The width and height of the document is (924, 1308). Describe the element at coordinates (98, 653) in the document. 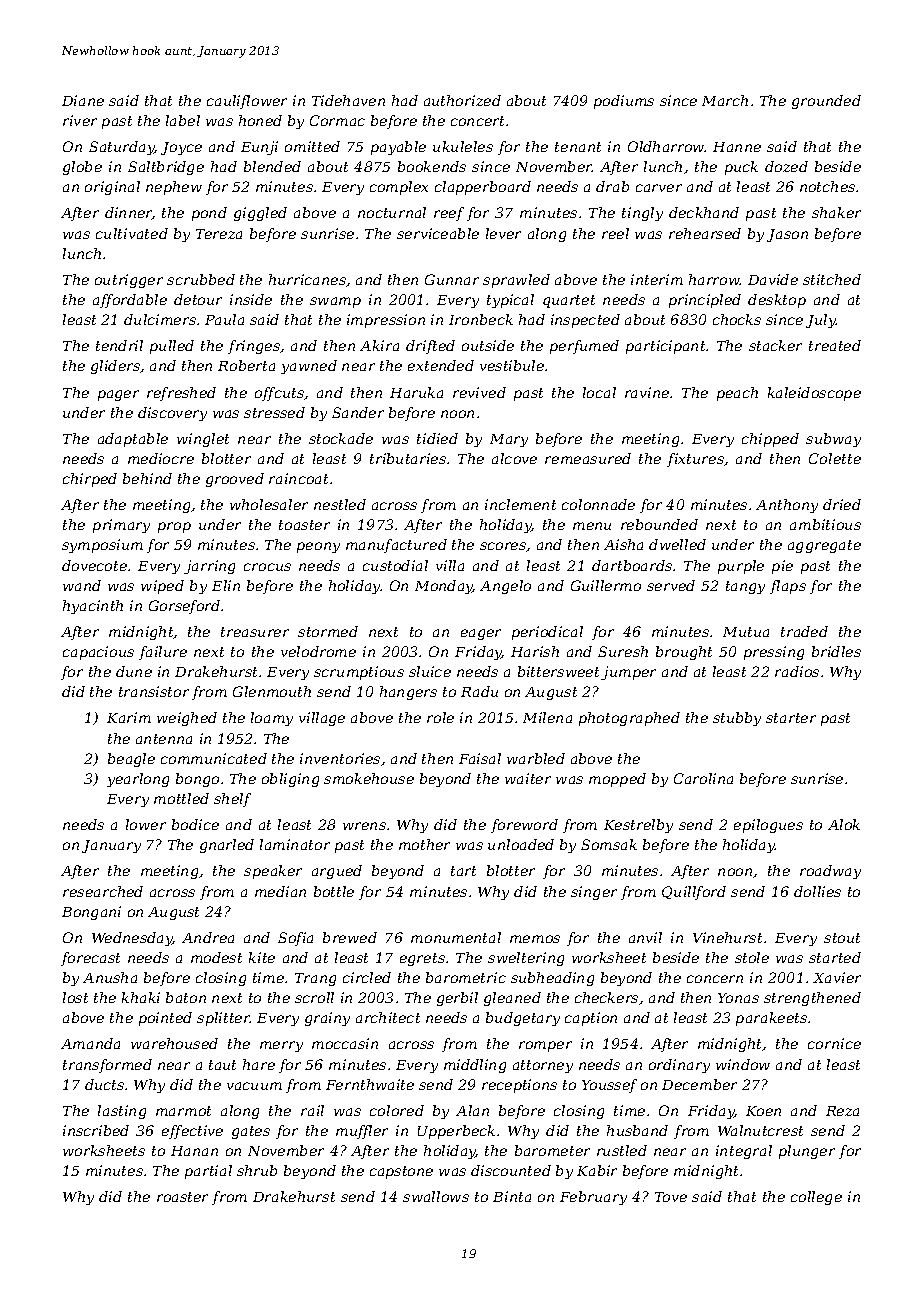

I see `capacious` at that location.
